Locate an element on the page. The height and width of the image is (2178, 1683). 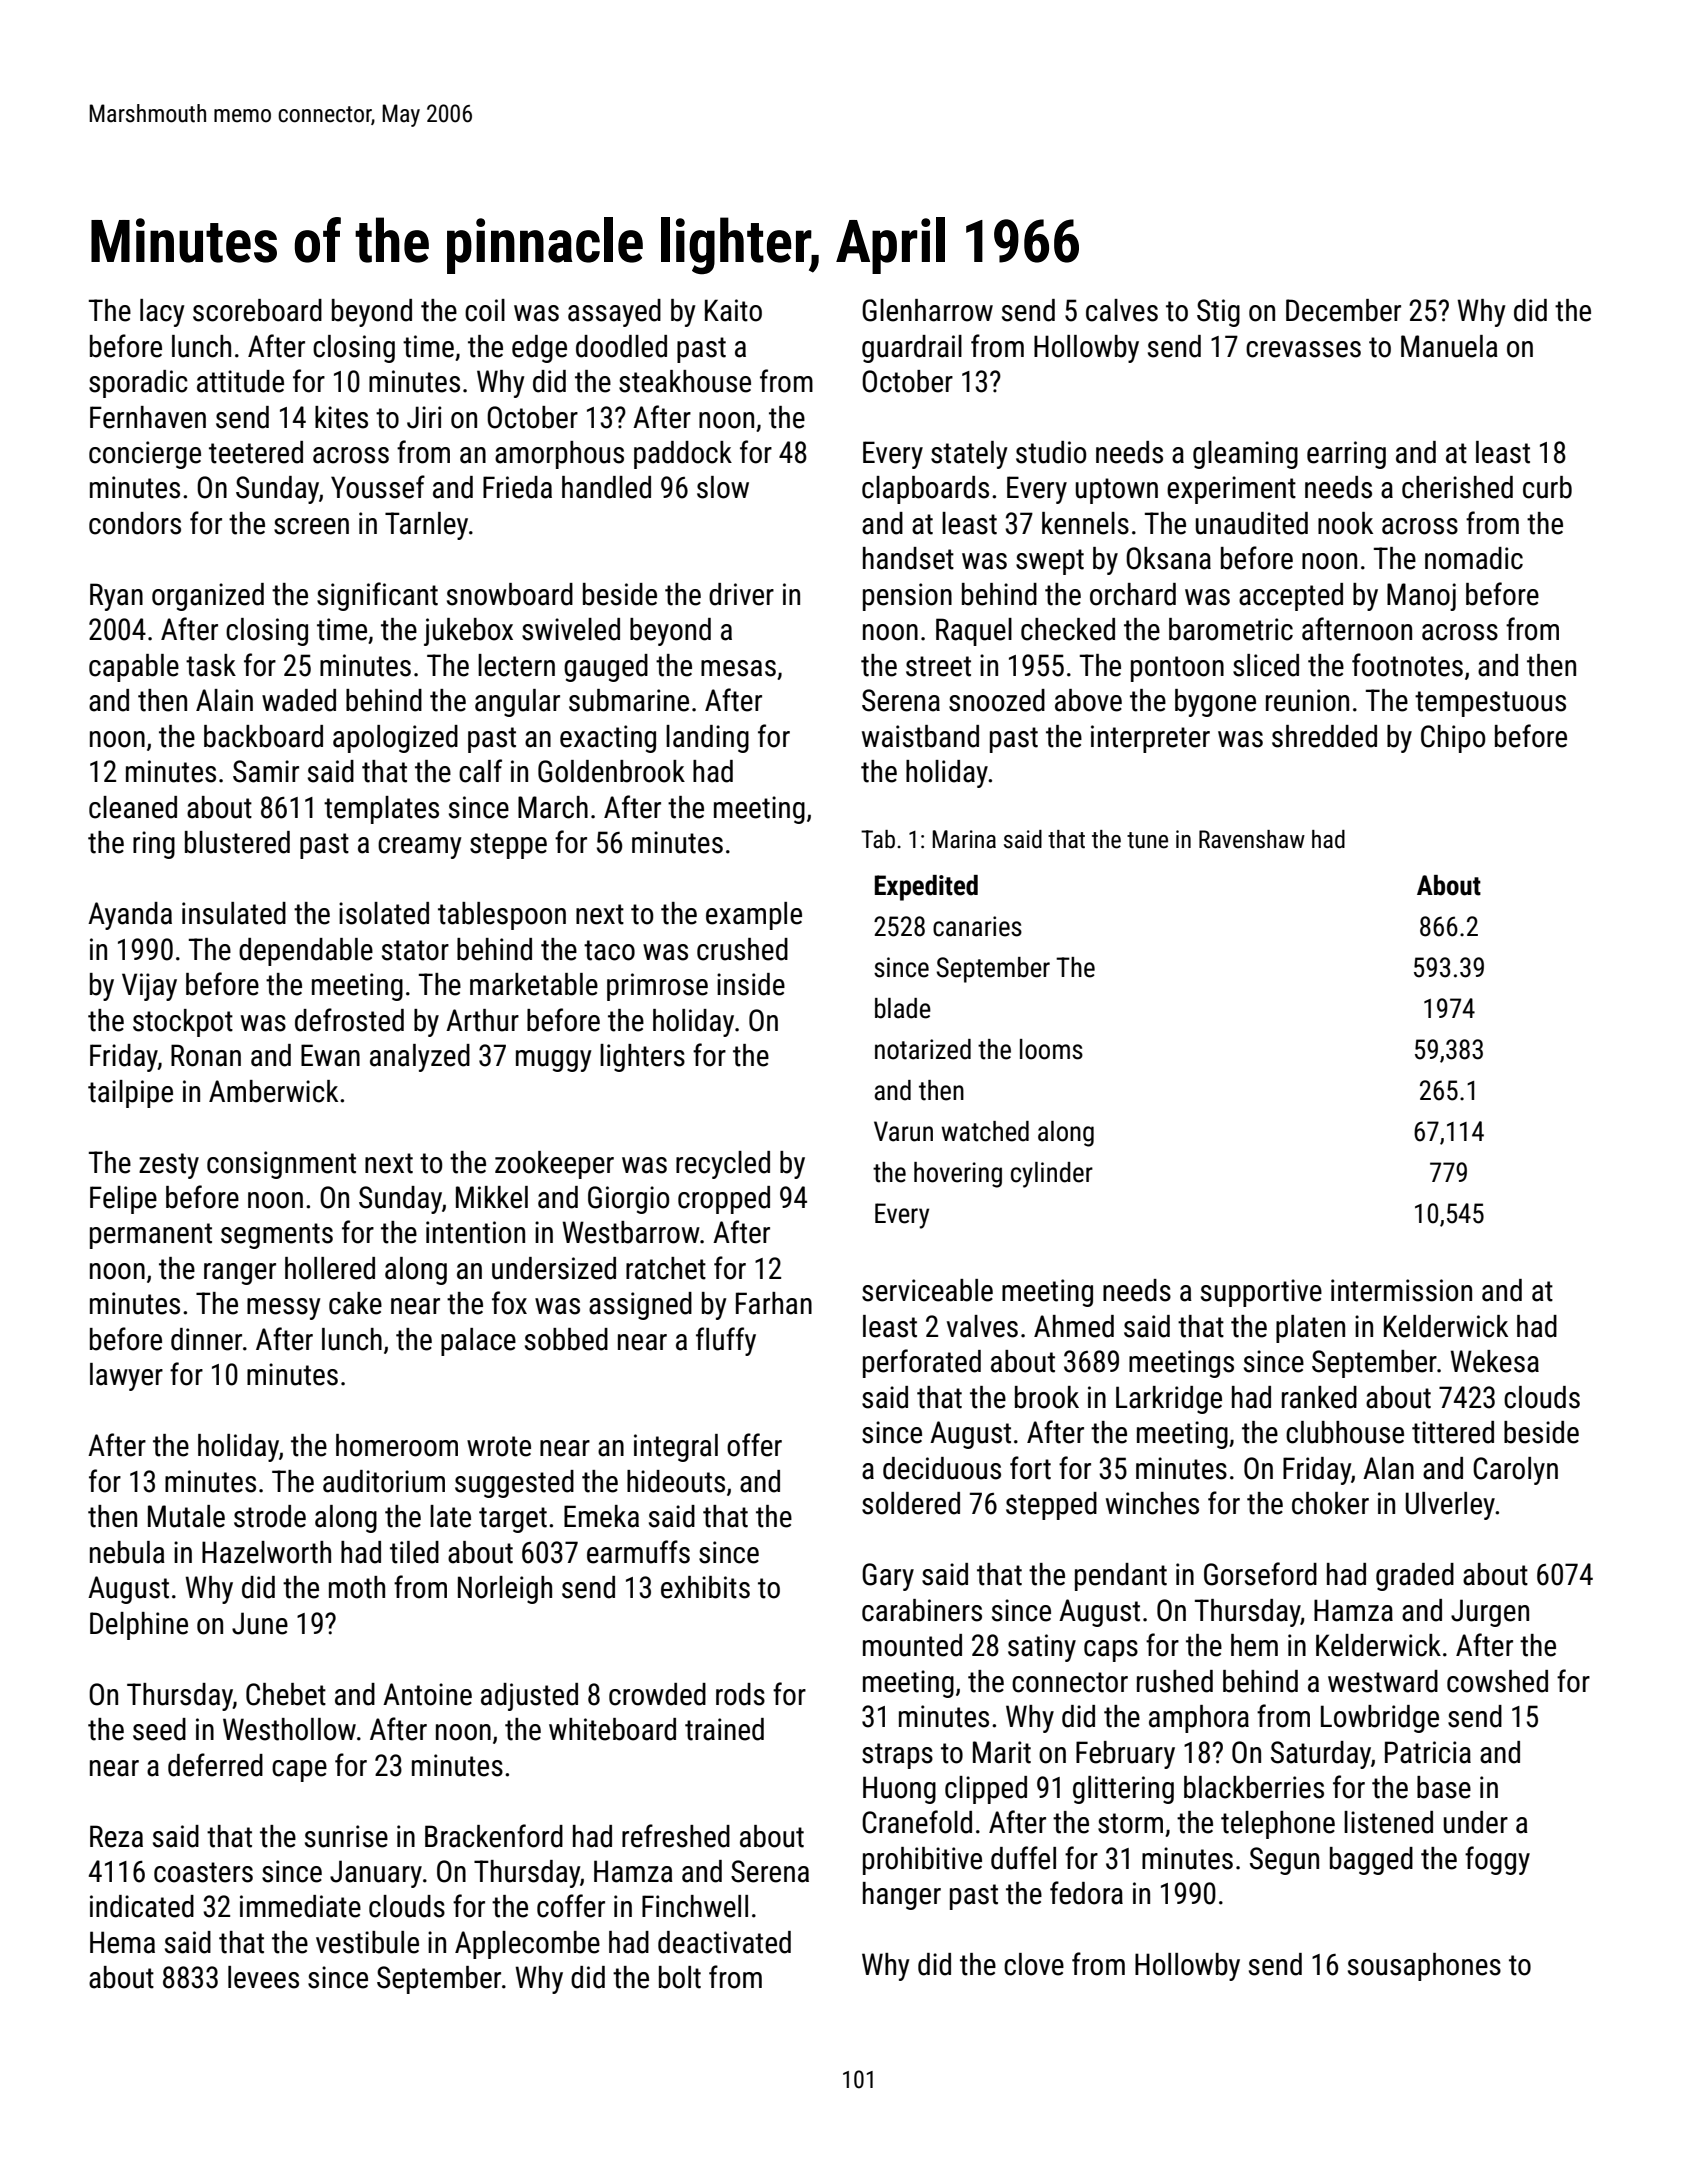
hanger is located at coordinates (902, 1896).
